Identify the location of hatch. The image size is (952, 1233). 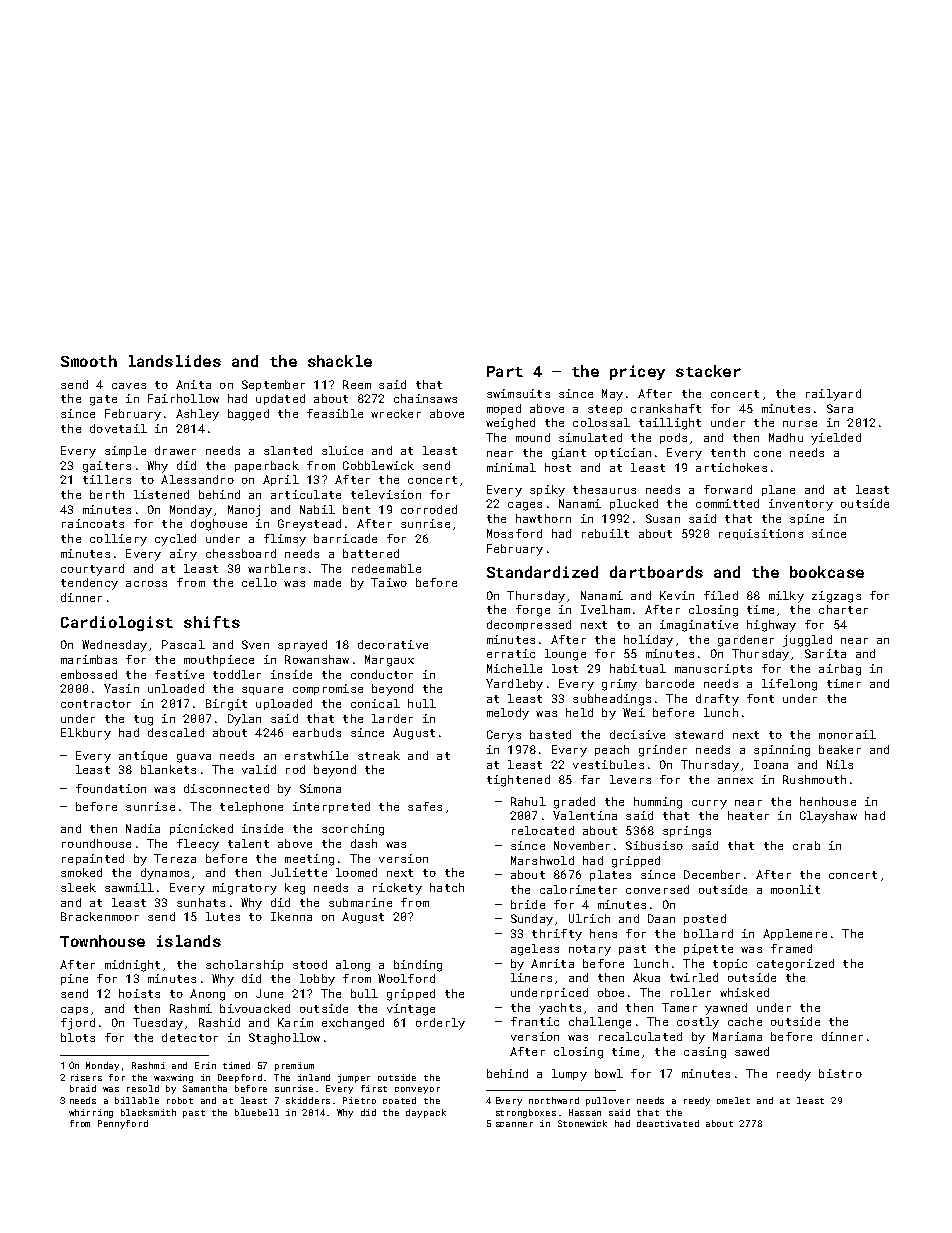
(447, 887).
